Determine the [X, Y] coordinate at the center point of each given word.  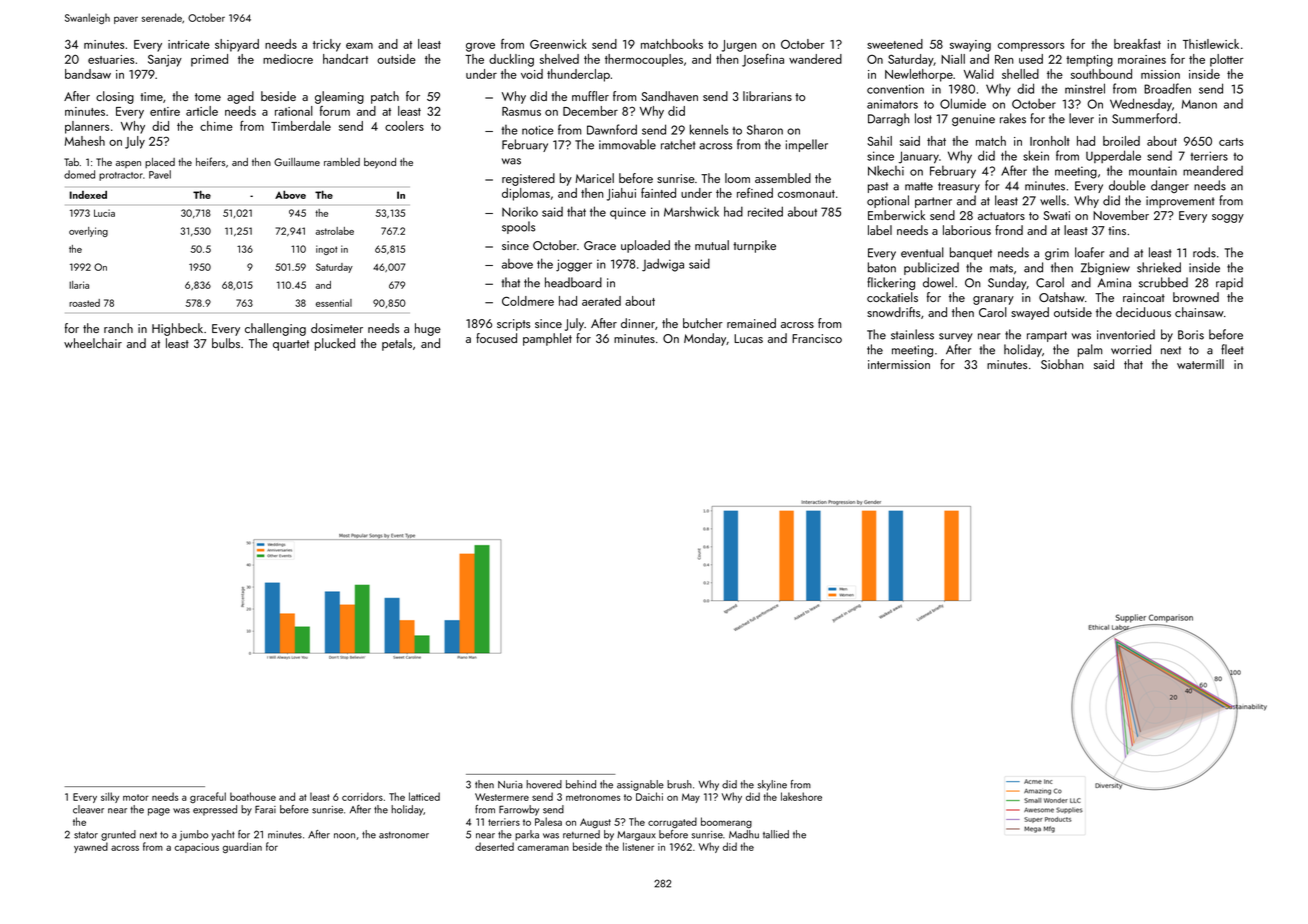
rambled [342, 162]
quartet [291, 345]
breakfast [1137, 44]
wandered [815, 59]
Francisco [817, 338]
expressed [215, 810]
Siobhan [1062, 364]
